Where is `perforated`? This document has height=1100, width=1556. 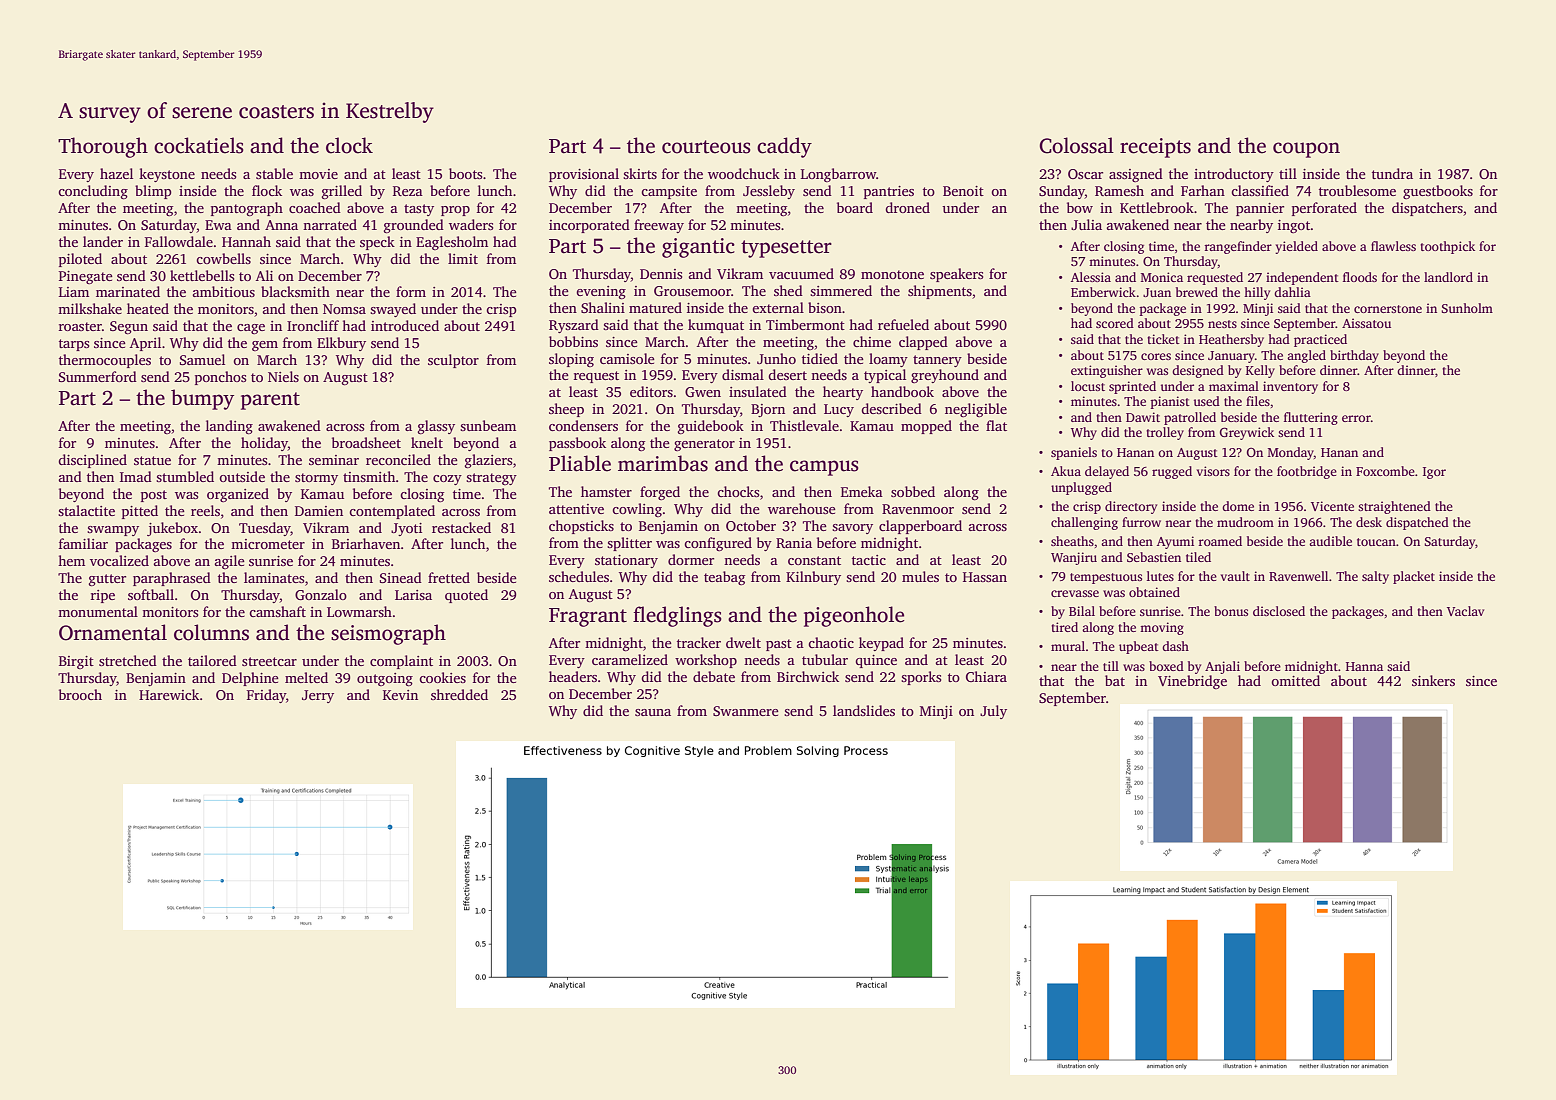
perforated is located at coordinates (1324, 209).
